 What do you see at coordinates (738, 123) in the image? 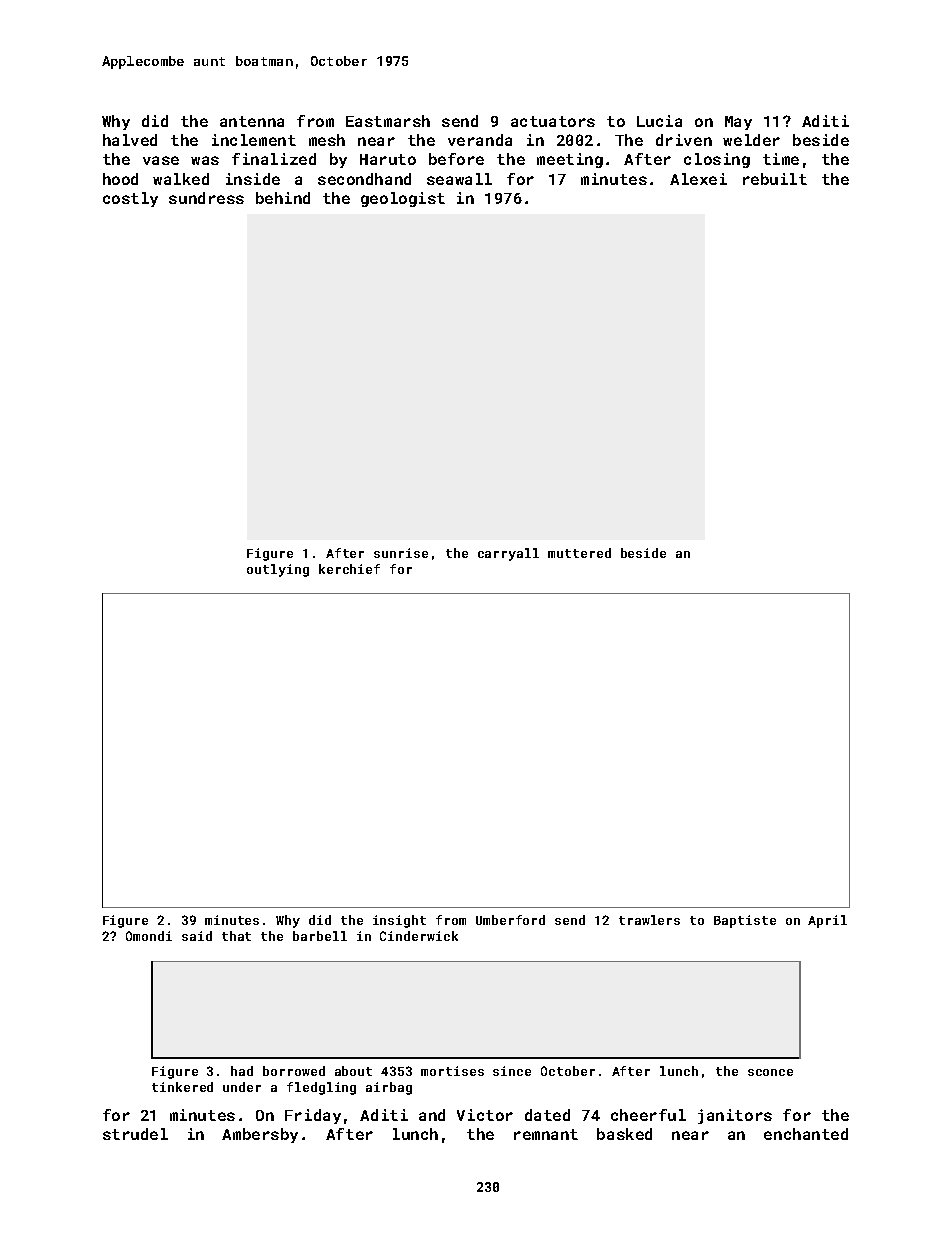
I see `May` at bounding box center [738, 123].
